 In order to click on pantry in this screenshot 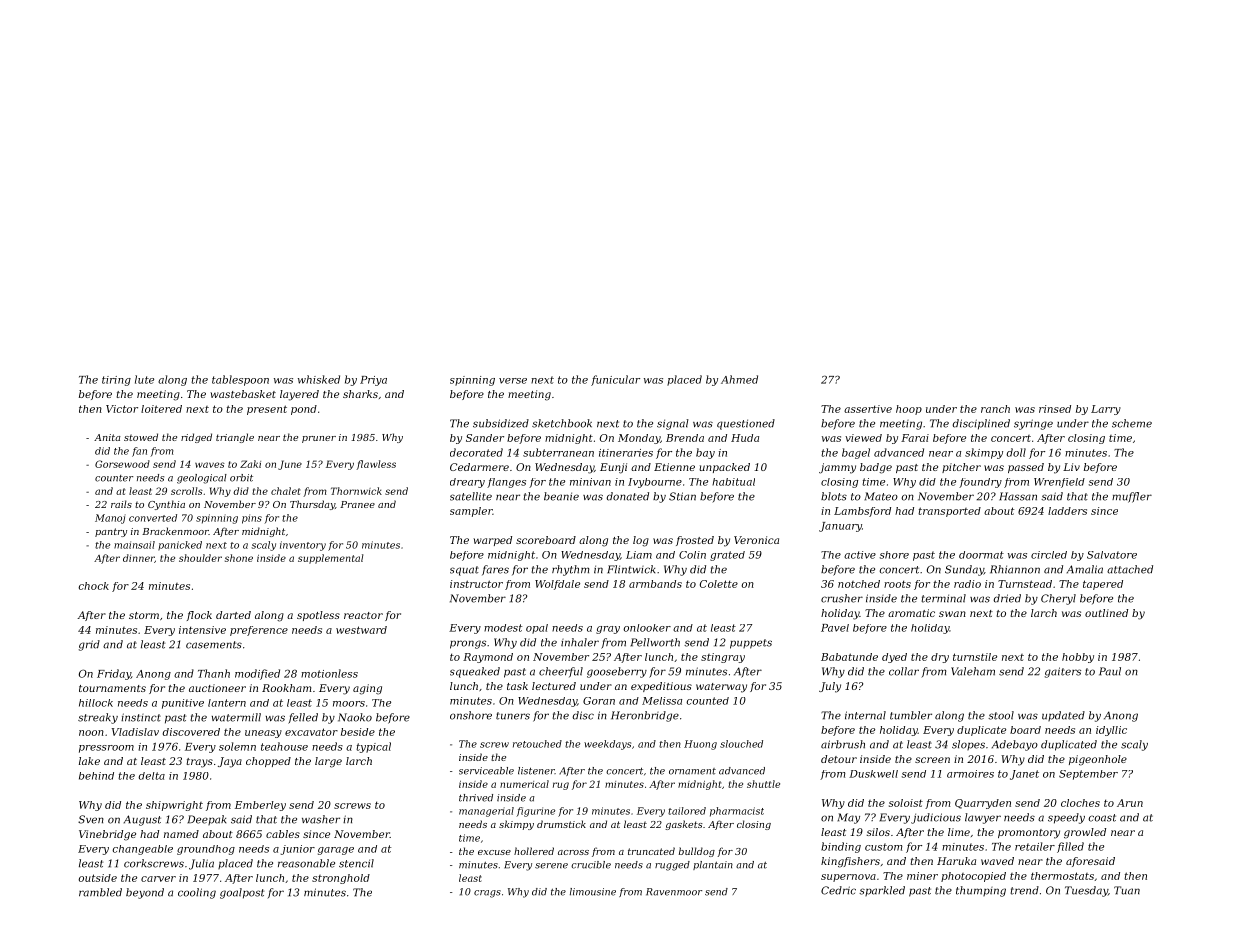, I will do `click(111, 532)`.
